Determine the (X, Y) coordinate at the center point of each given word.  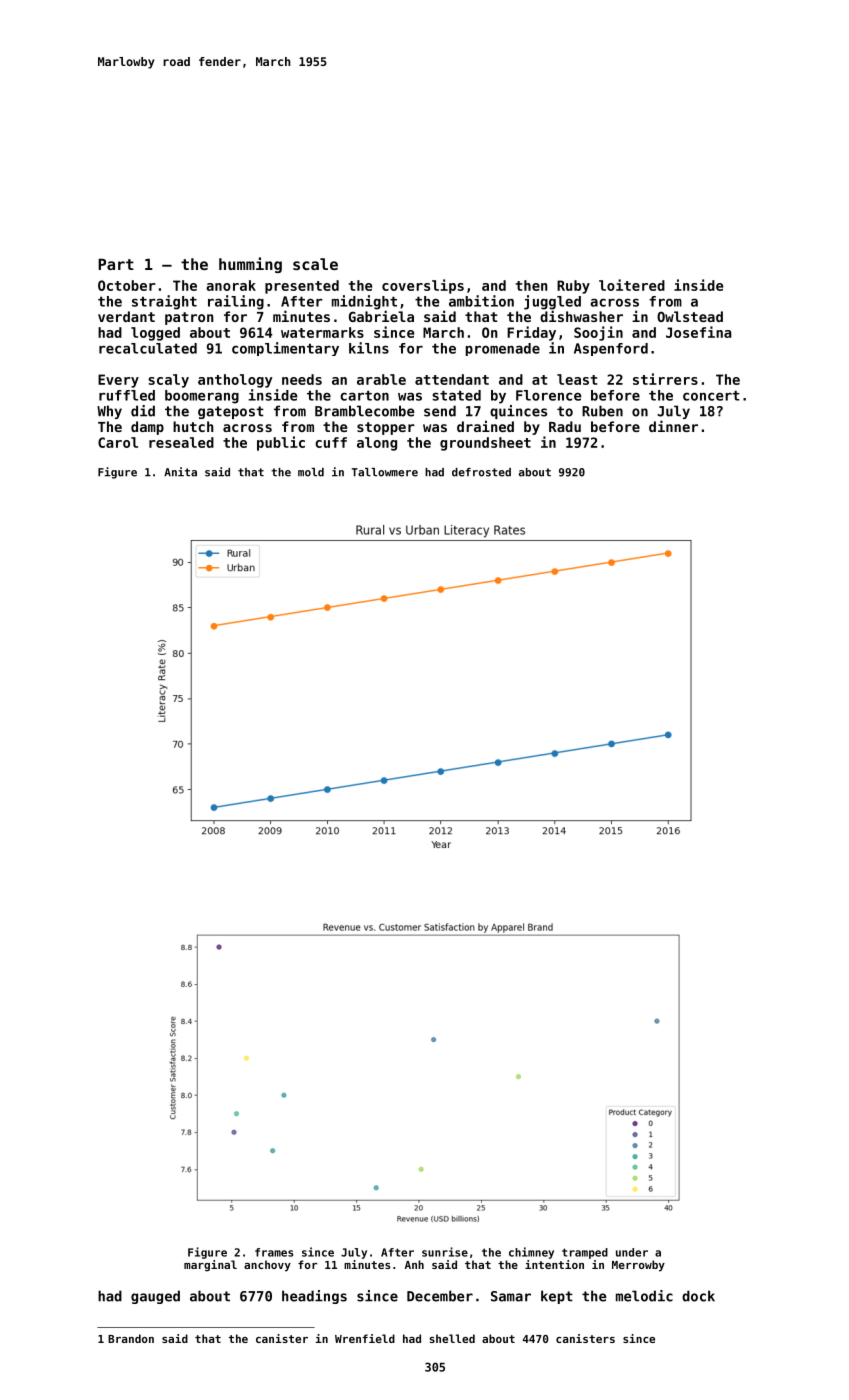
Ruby (573, 287)
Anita (180, 472)
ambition (481, 301)
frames (274, 1252)
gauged (155, 1297)
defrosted (481, 472)
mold (311, 472)
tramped (585, 1253)
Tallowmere (385, 472)
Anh (414, 1264)
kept (557, 1297)
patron (189, 318)
